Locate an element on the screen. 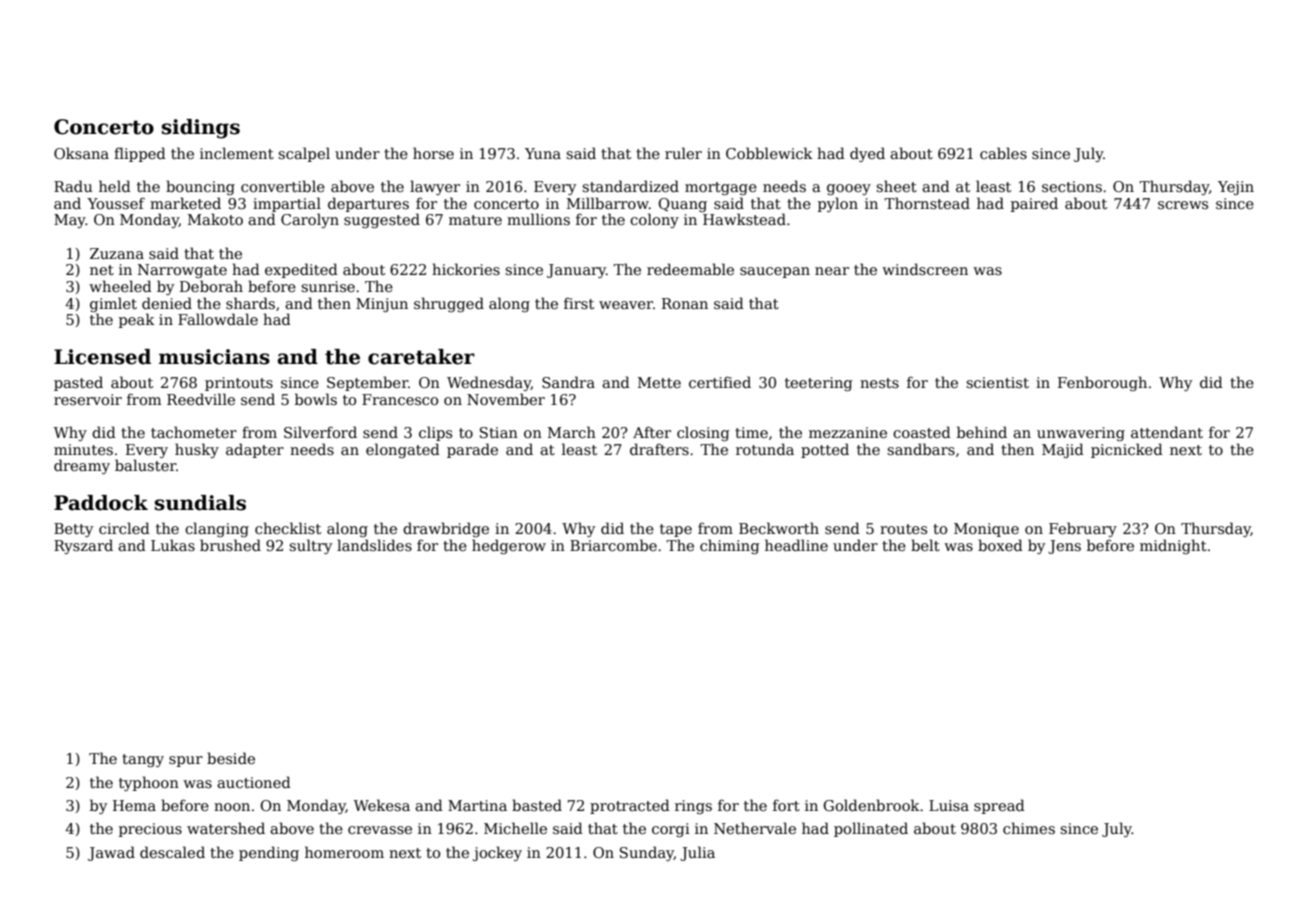 The width and height of the screenshot is (1308, 924). Hema is located at coordinates (134, 805).
